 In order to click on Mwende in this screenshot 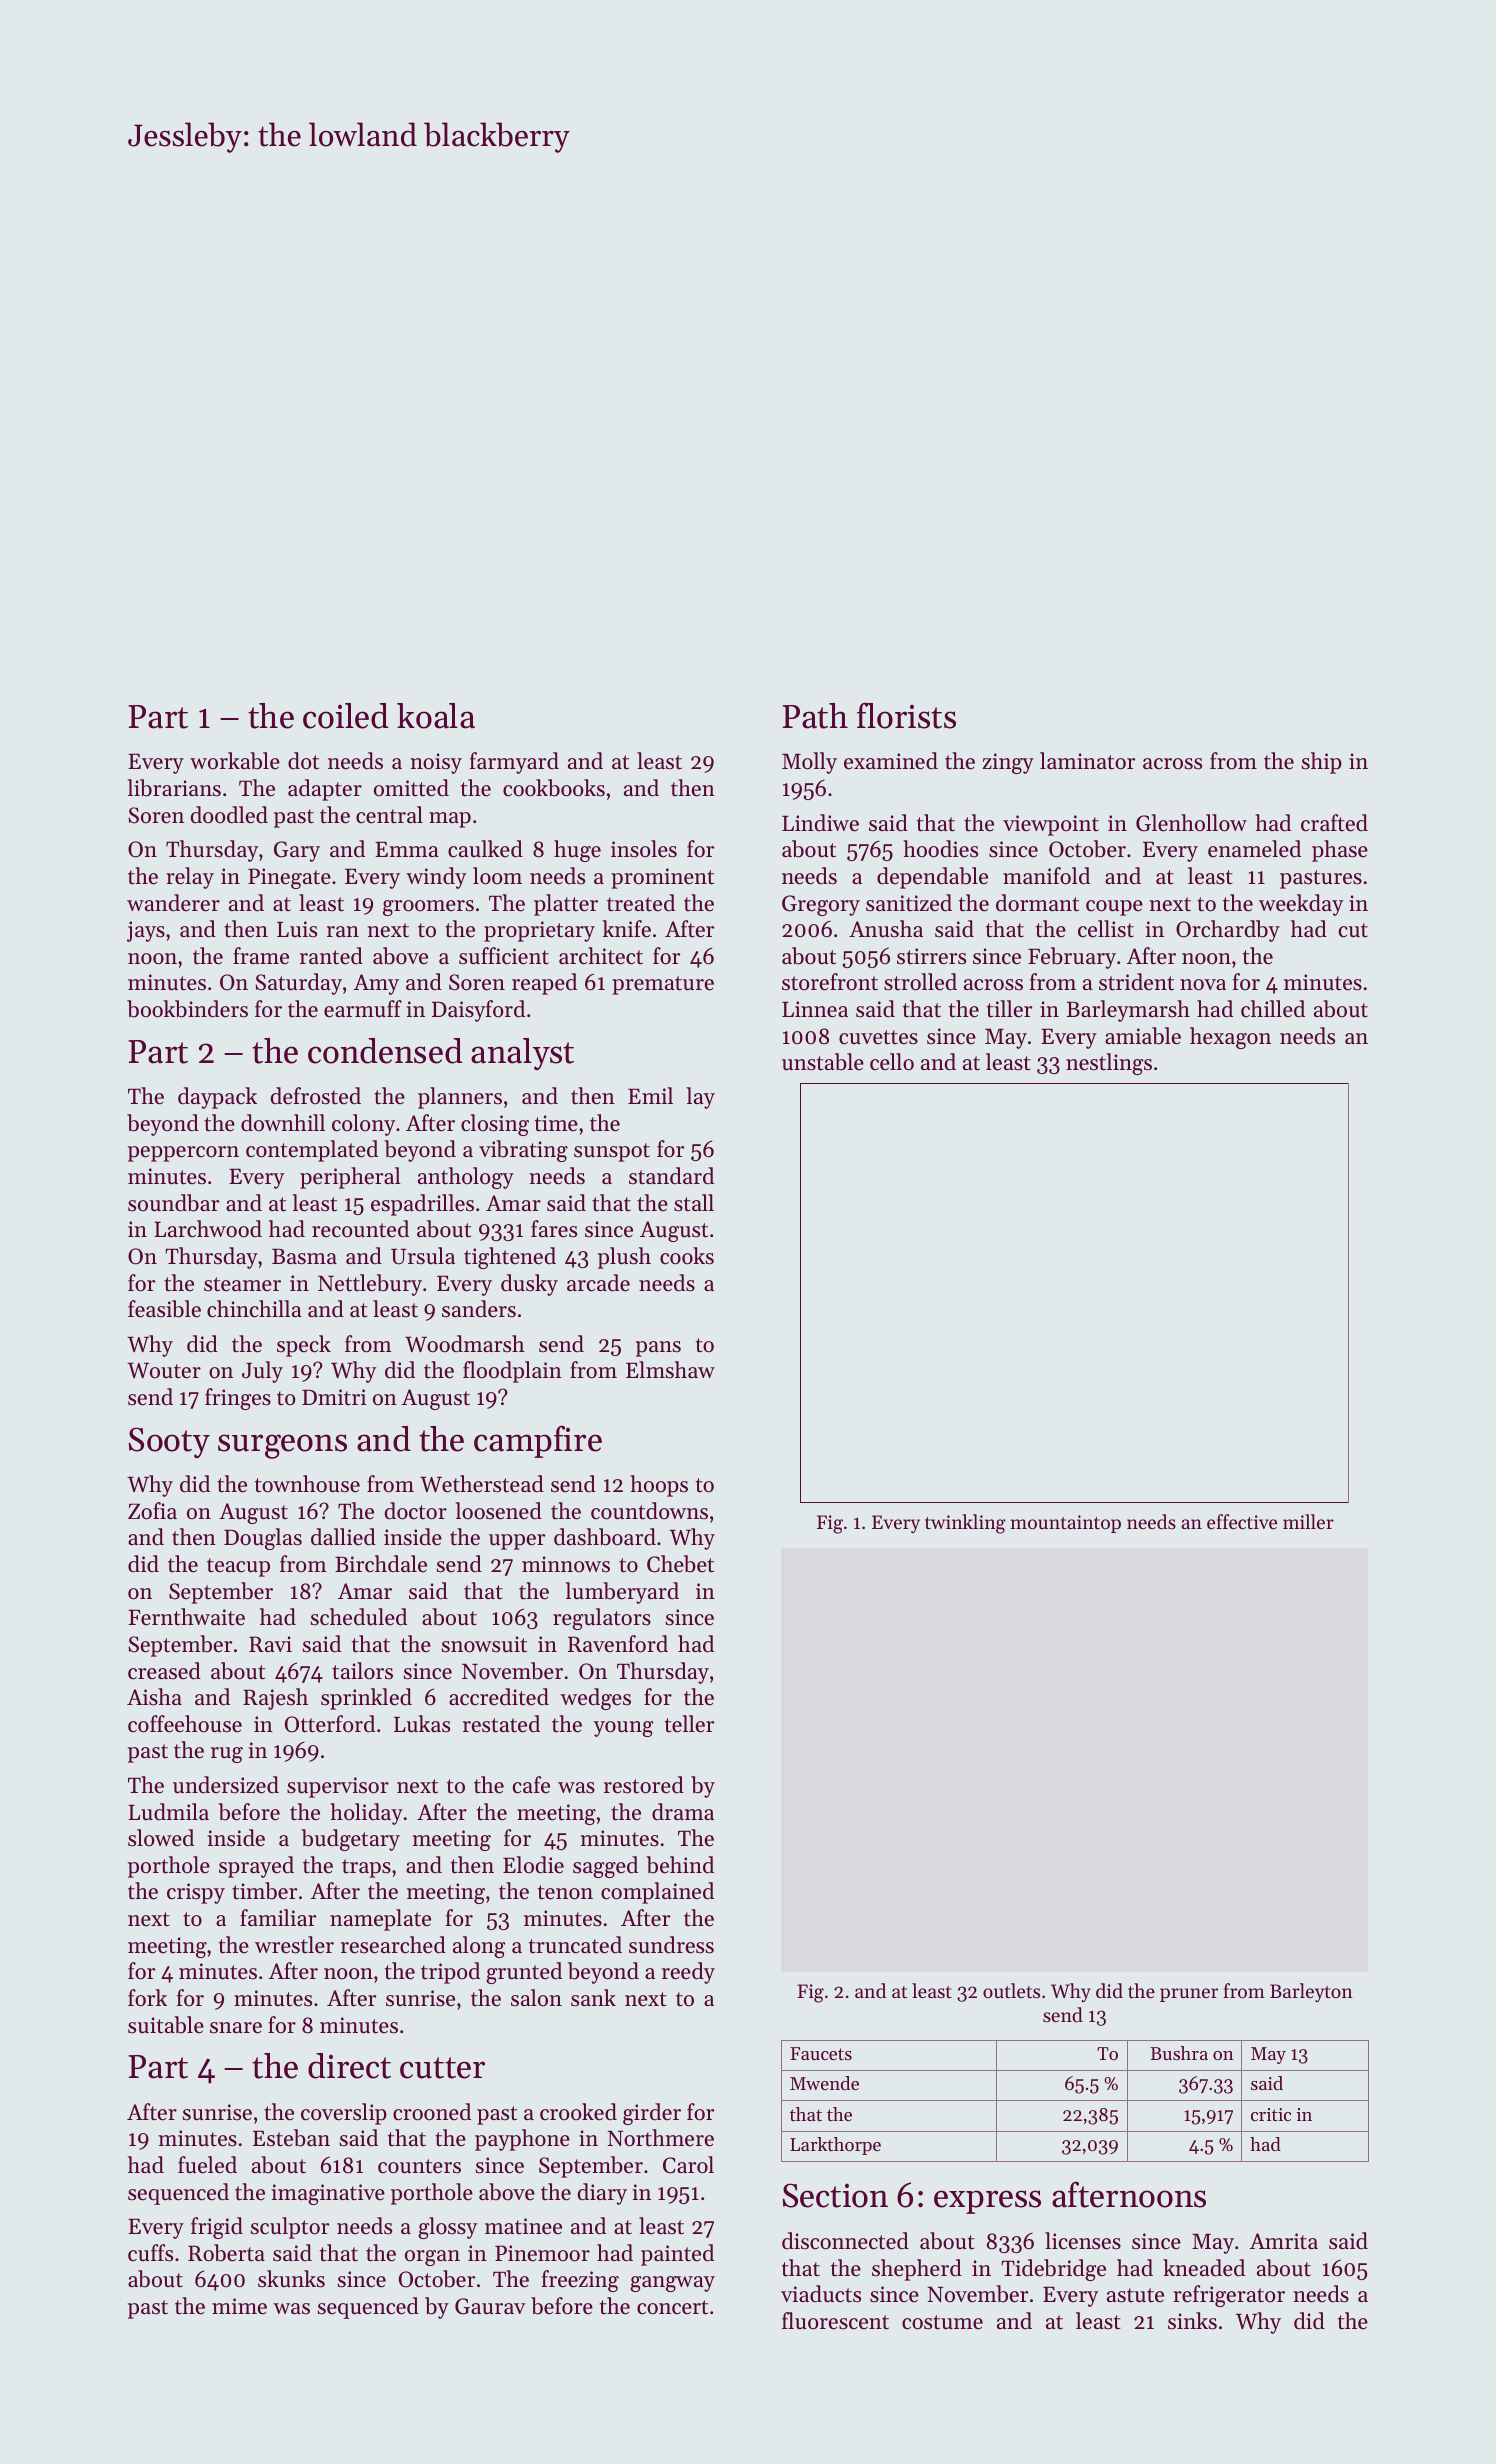, I will do `click(824, 2083)`.
